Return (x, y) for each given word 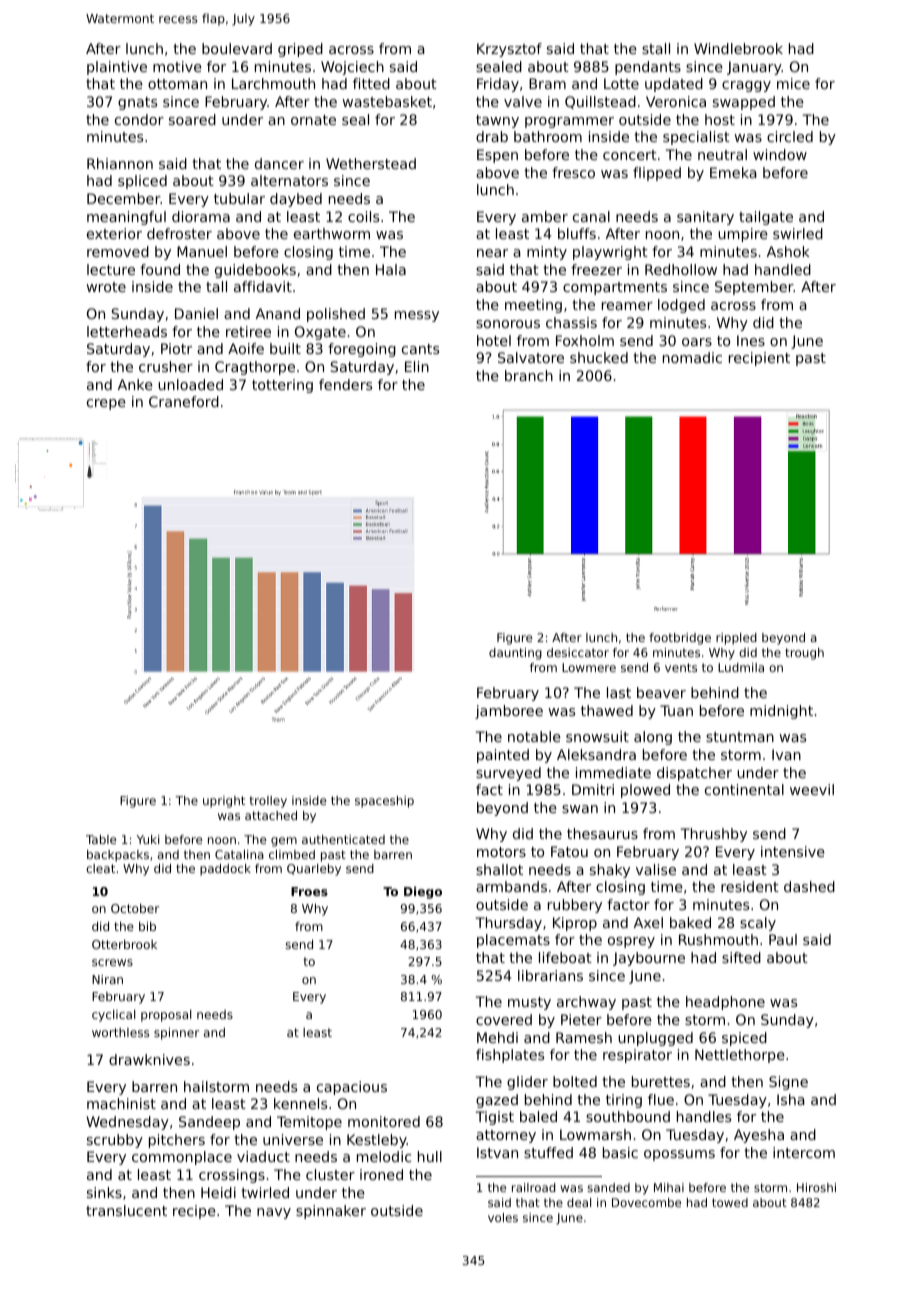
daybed (296, 200)
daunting (515, 654)
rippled (736, 639)
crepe (106, 404)
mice (793, 83)
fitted (371, 83)
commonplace (182, 1158)
